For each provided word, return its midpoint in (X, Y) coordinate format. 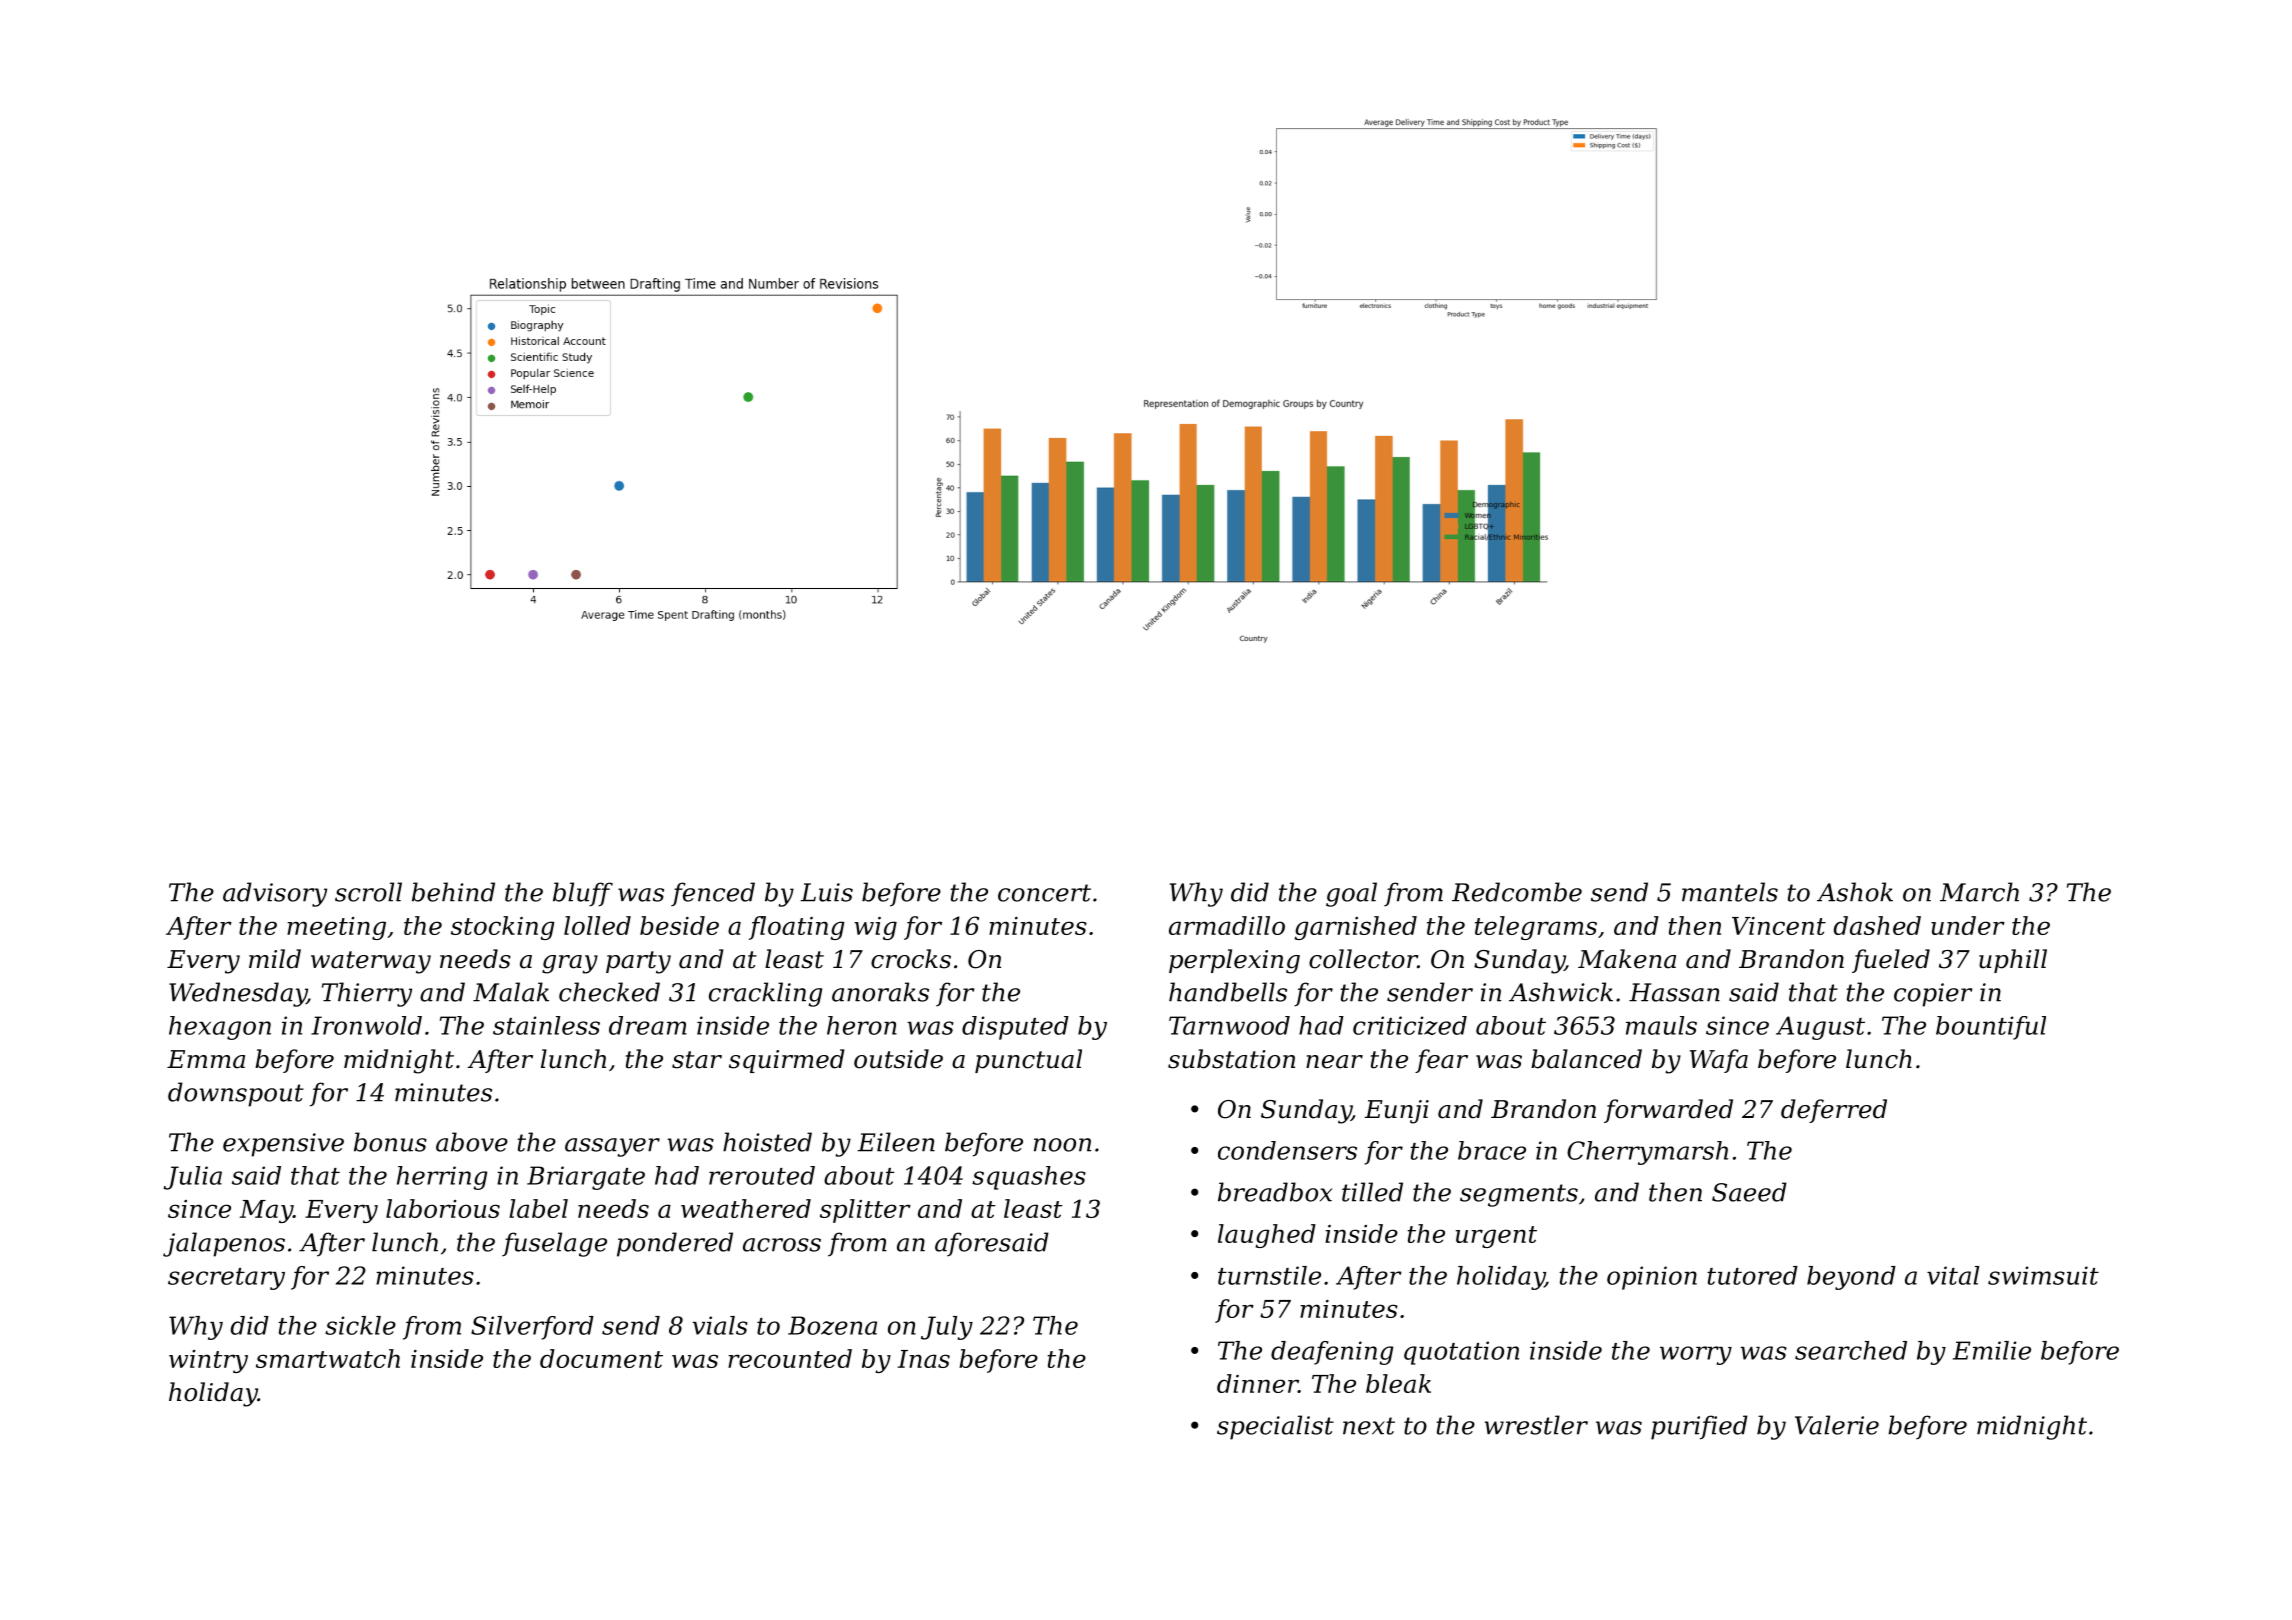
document (601, 1358)
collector (1363, 959)
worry (1696, 1355)
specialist (1275, 1427)
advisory (275, 894)
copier (1933, 995)
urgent (1496, 1237)
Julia (193, 1178)
